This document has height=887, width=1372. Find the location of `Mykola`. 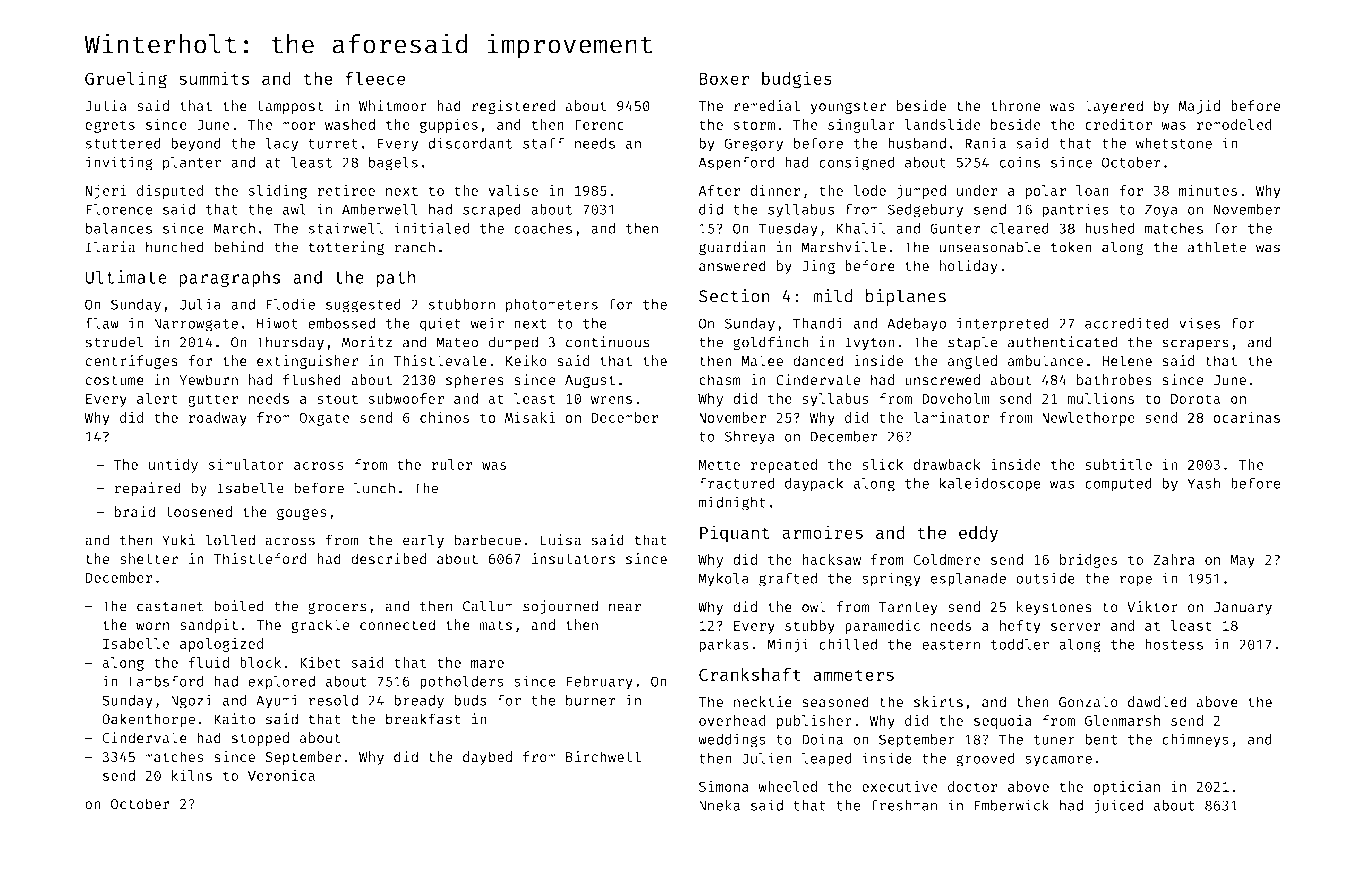

Mykola is located at coordinates (723, 580).
